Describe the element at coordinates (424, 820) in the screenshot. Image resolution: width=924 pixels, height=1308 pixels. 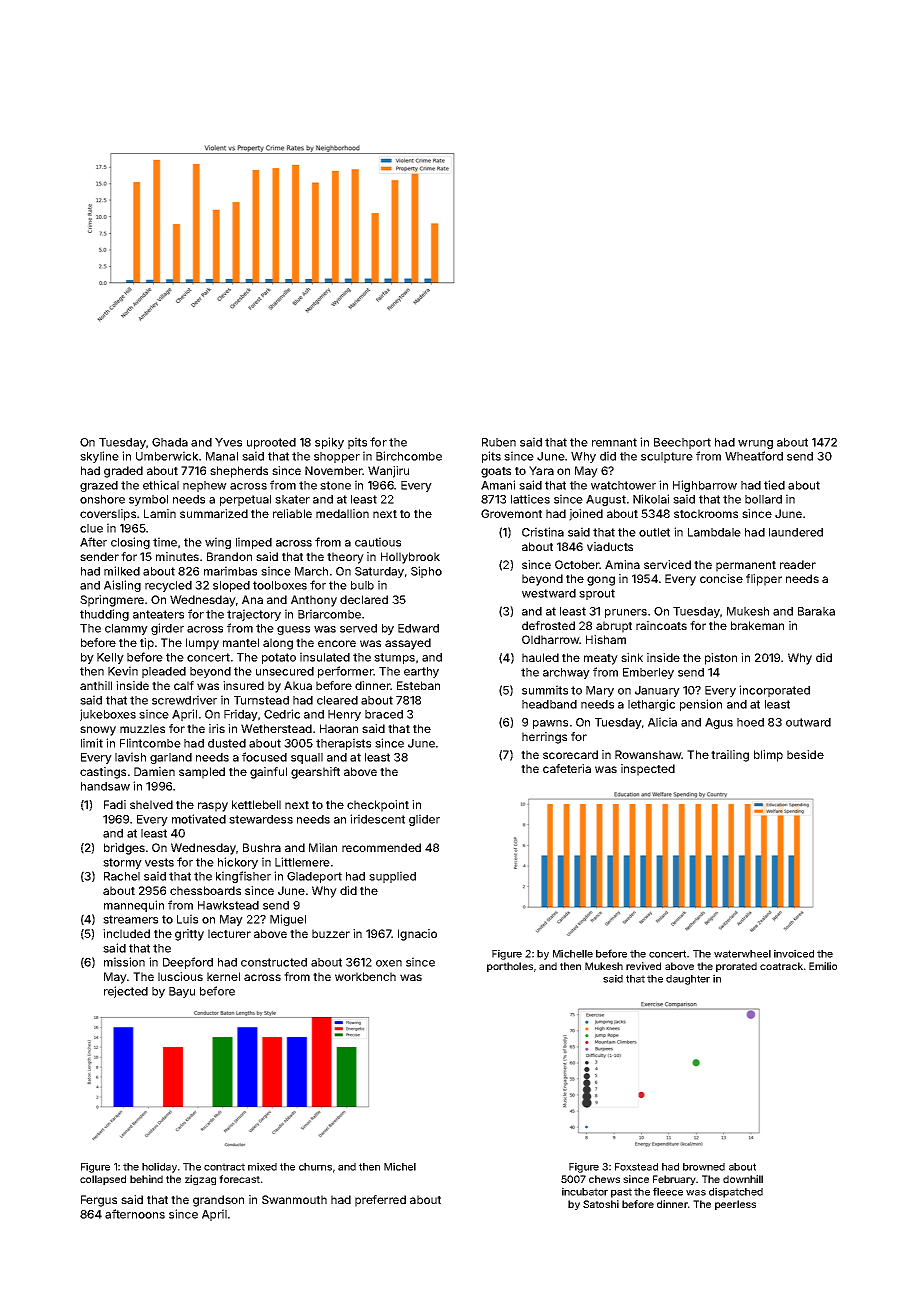
I see `glider` at that location.
